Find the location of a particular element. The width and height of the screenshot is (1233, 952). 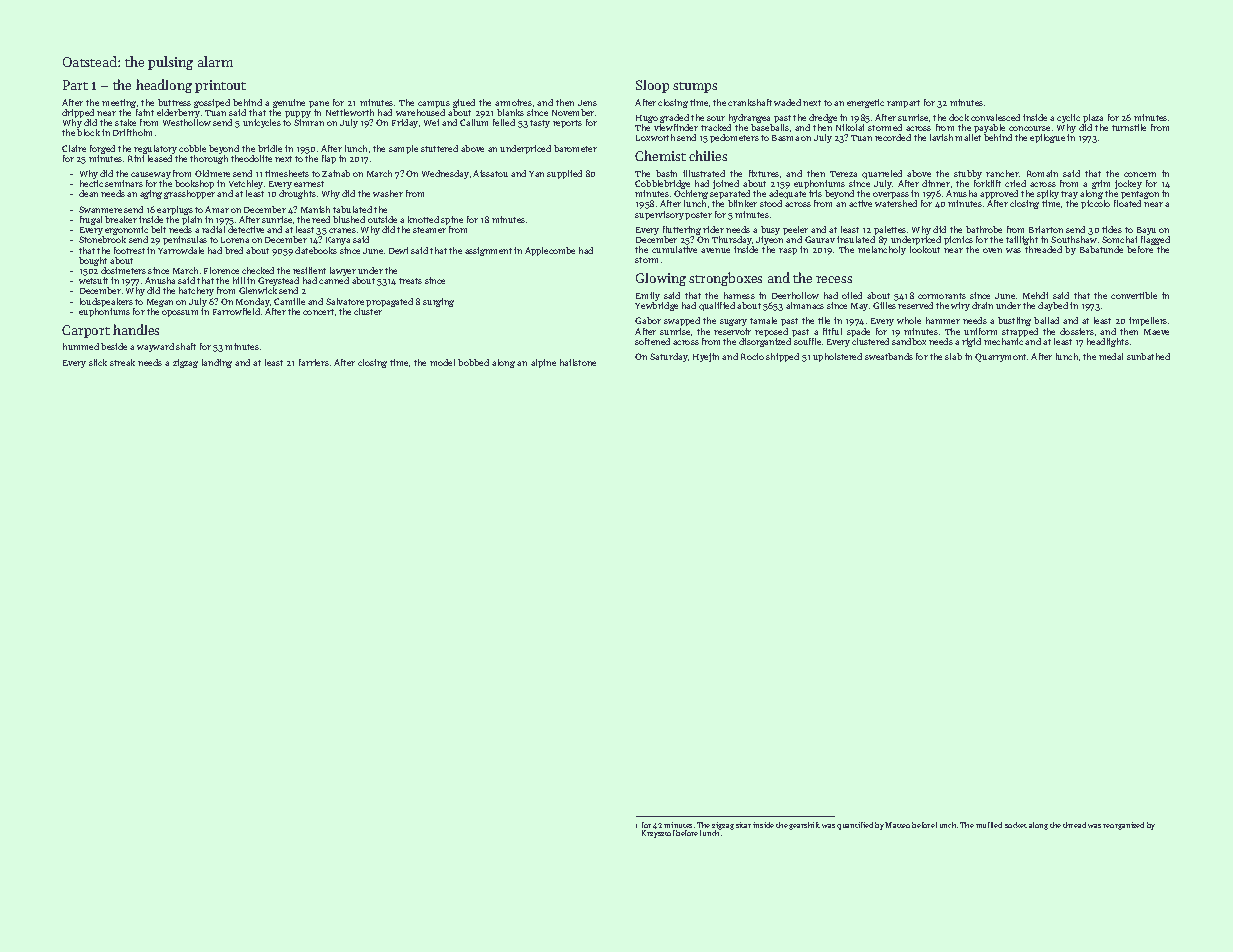

energetic is located at coordinates (865, 103).
